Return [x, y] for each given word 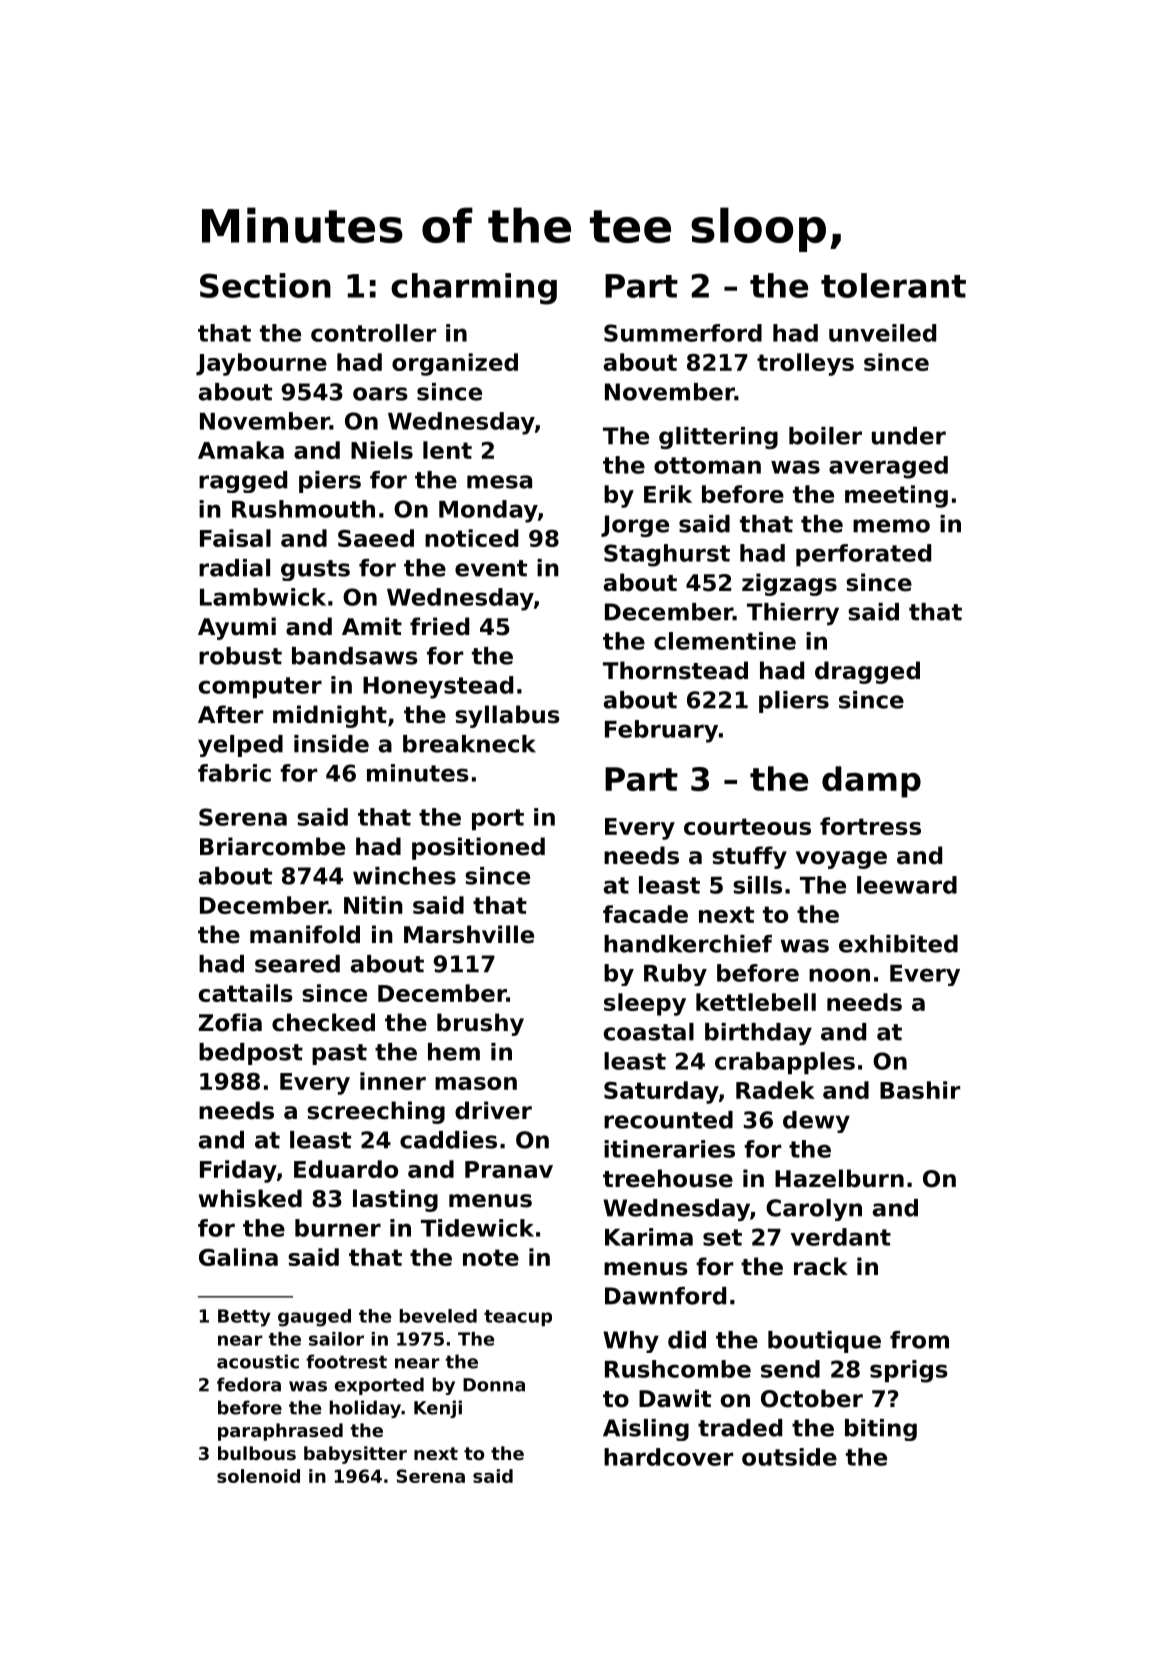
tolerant [893, 285]
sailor [336, 1339]
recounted [668, 1120]
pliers [794, 702]
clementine [725, 641]
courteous [747, 826]
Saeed [376, 538]
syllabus [507, 716]
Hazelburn [839, 1178]
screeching [376, 1112]
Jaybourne [261, 364]
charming [474, 289]
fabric [234, 773]
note [491, 1257]
